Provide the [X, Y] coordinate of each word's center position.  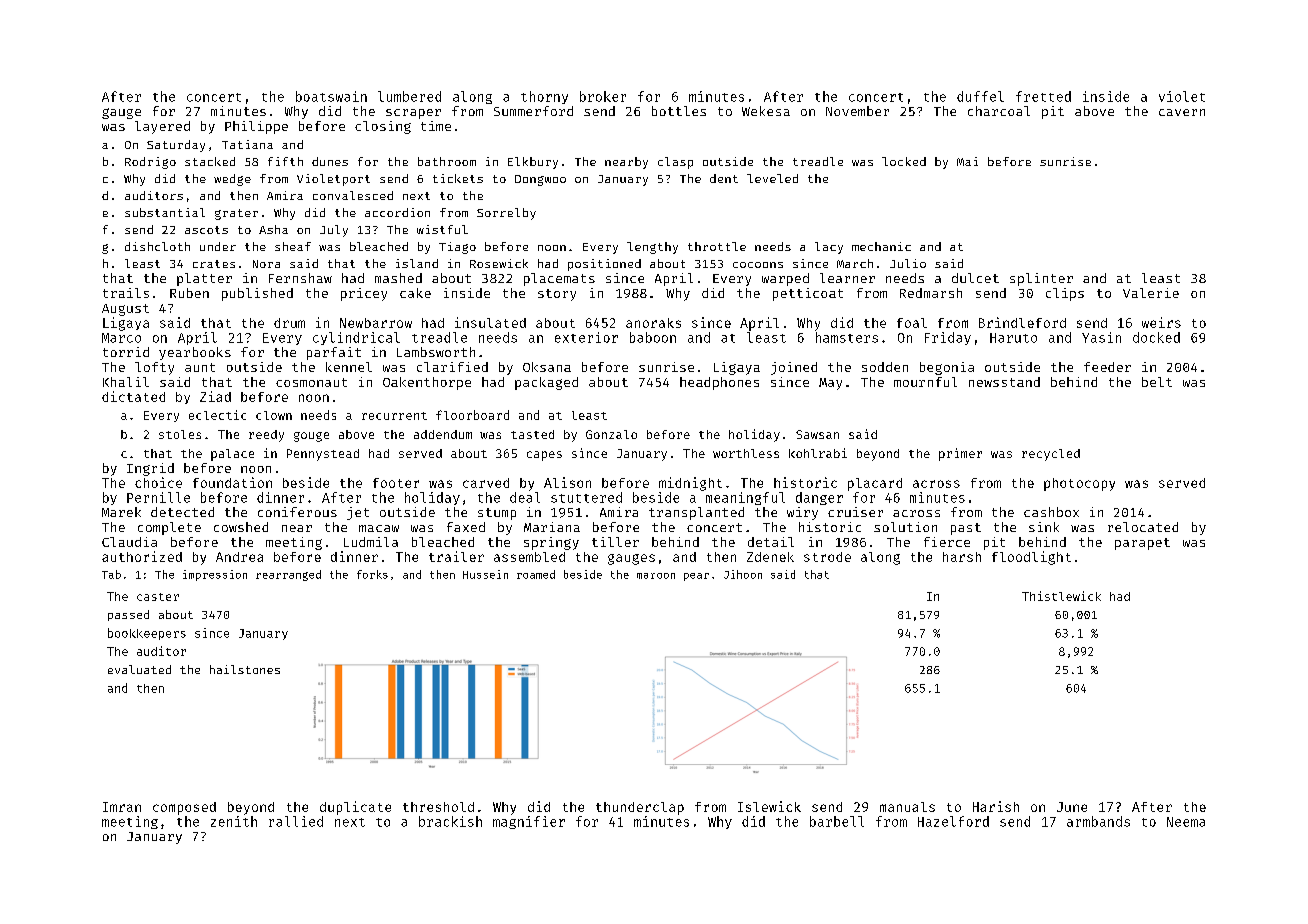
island [417, 263]
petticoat [808, 294]
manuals [907, 807]
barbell [837, 821]
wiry [802, 513]
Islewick [769, 806]
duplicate [355, 808]
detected [182, 512]
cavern [1182, 112]
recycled [1051, 455]
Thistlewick [1061, 596]
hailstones [245, 669]
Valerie [1151, 293]
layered [162, 127]
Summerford [533, 111]
